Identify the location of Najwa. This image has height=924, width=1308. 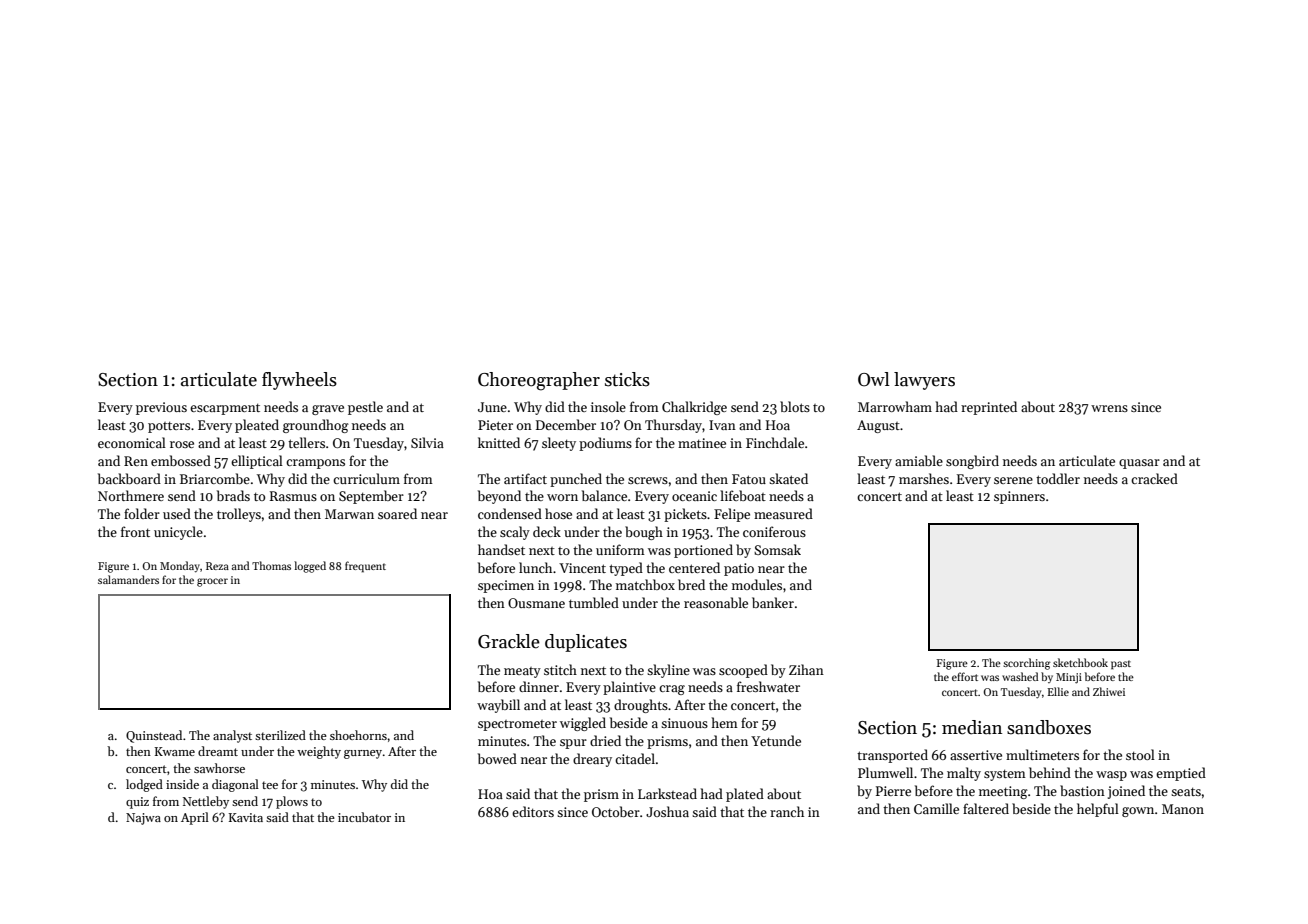
(143, 819).
